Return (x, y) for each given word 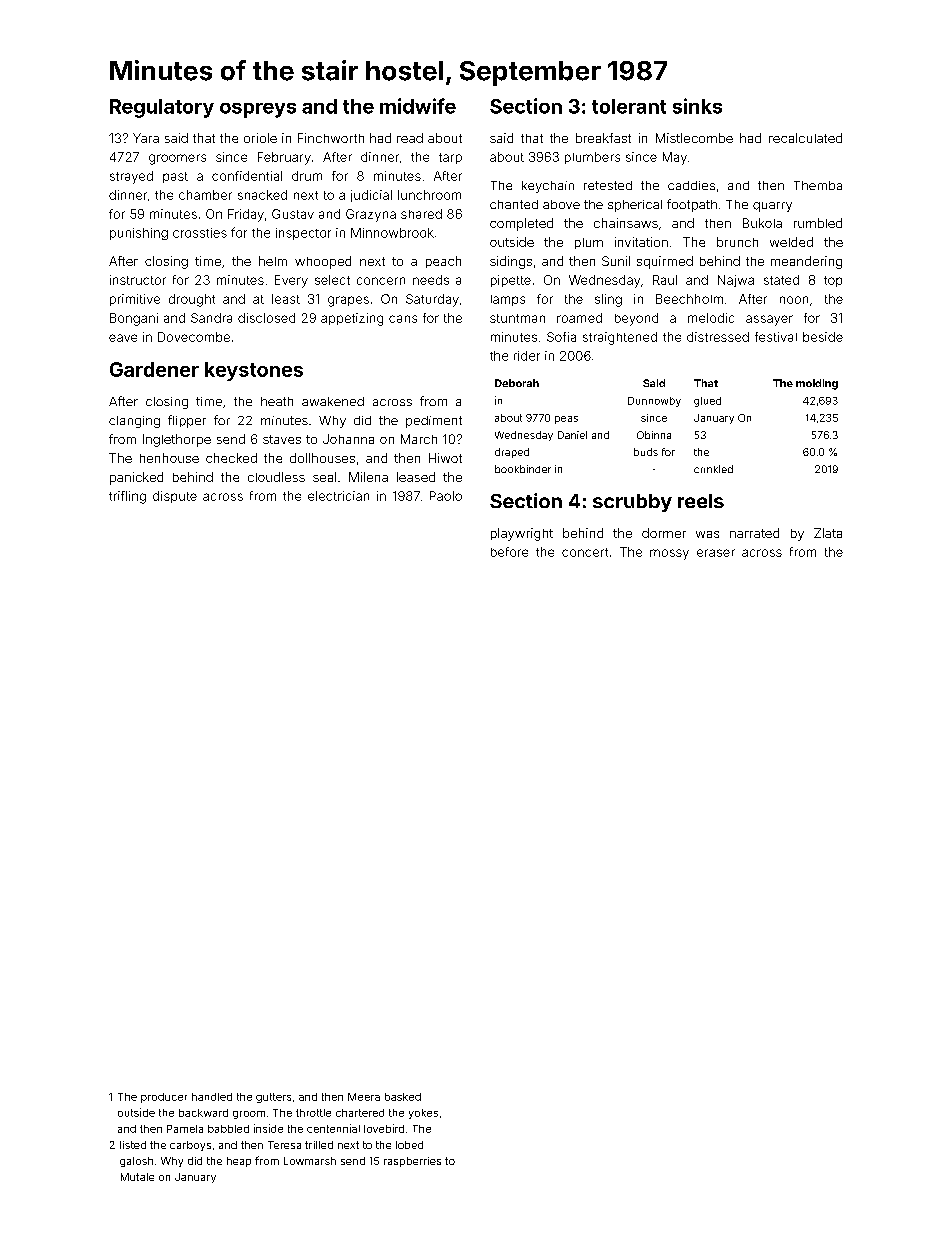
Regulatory (162, 108)
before (509, 552)
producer (164, 1098)
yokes (423, 1114)
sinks (697, 106)
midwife (418, 106)
